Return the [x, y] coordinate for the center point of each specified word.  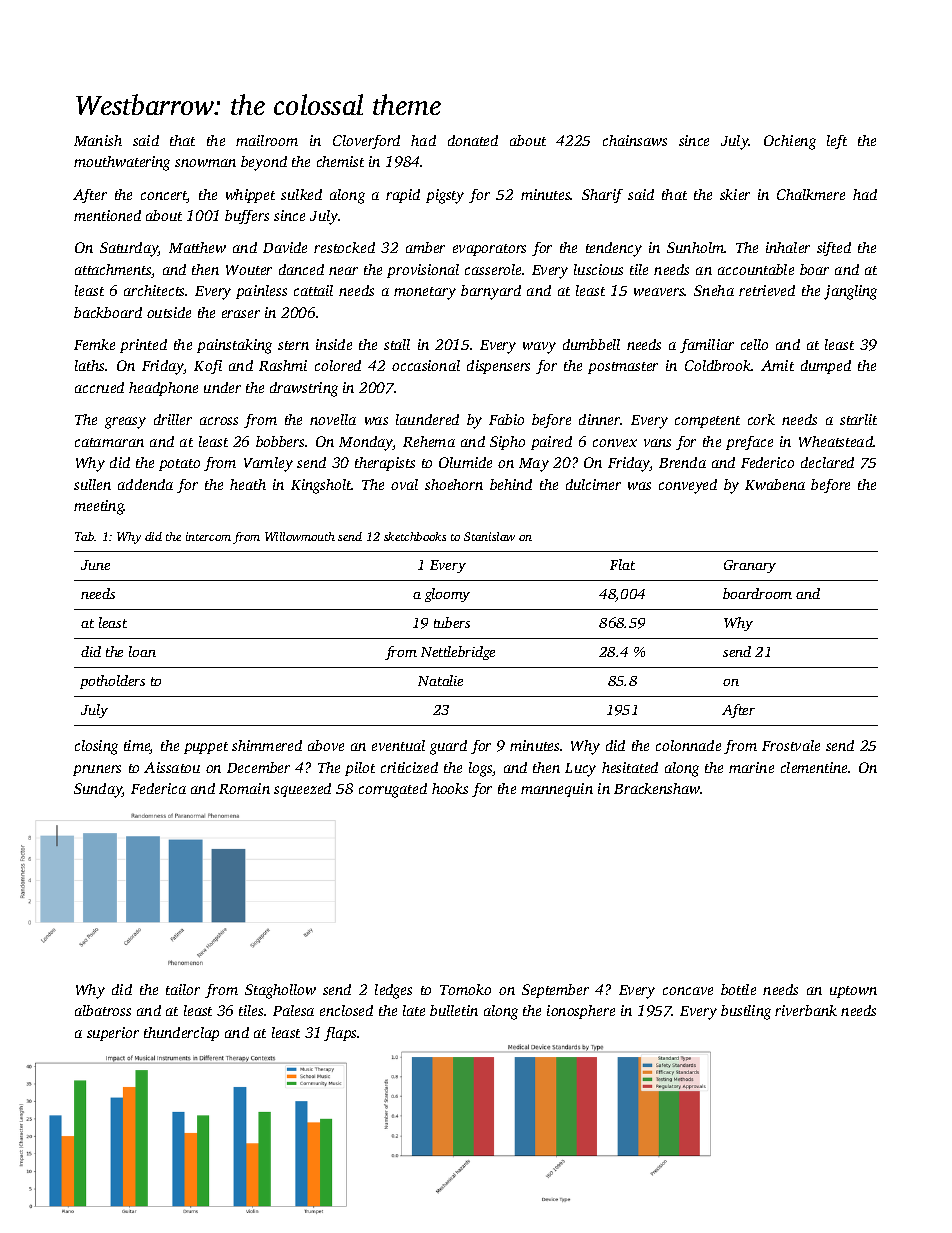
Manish [98, 140]
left [837, 142]
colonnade [688, 745]
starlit [858, 419]
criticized [409, 767]
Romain [244, 788]
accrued [99, 387]
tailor [183, 989]
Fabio [506, 419]
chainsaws [635, 140]
